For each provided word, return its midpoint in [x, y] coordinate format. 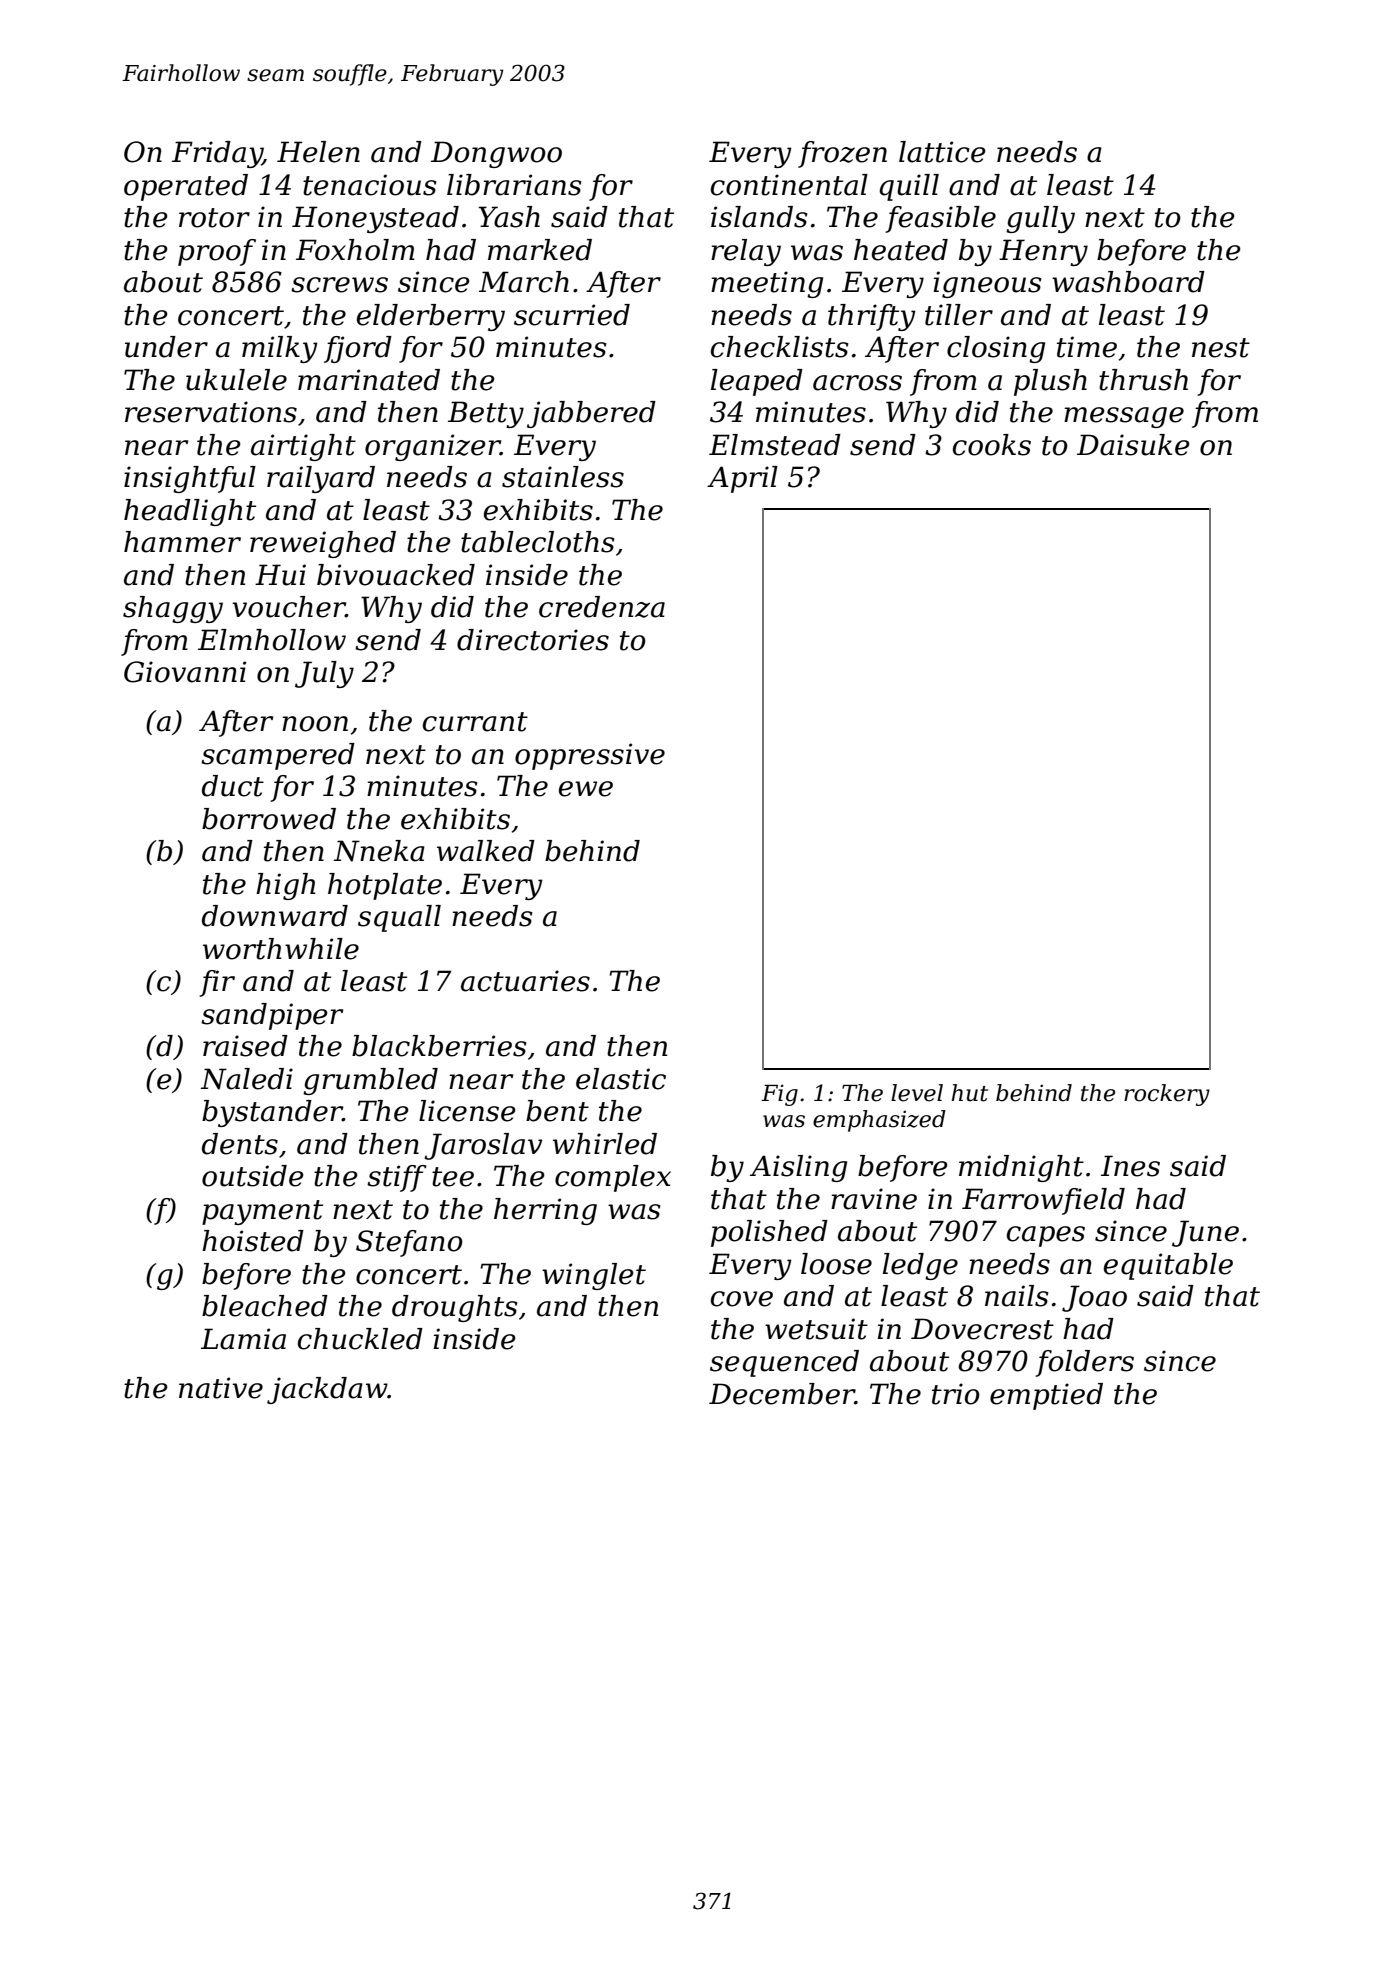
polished [769, 1233]
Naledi [247, 1079]
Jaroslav [483, 1146]
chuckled [360, 1339]
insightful [190, 479]
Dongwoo [496, 154]
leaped [757, 382]
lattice [942, 152]
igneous [987, 284]
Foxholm [355, 250]
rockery [1167, 1095]
